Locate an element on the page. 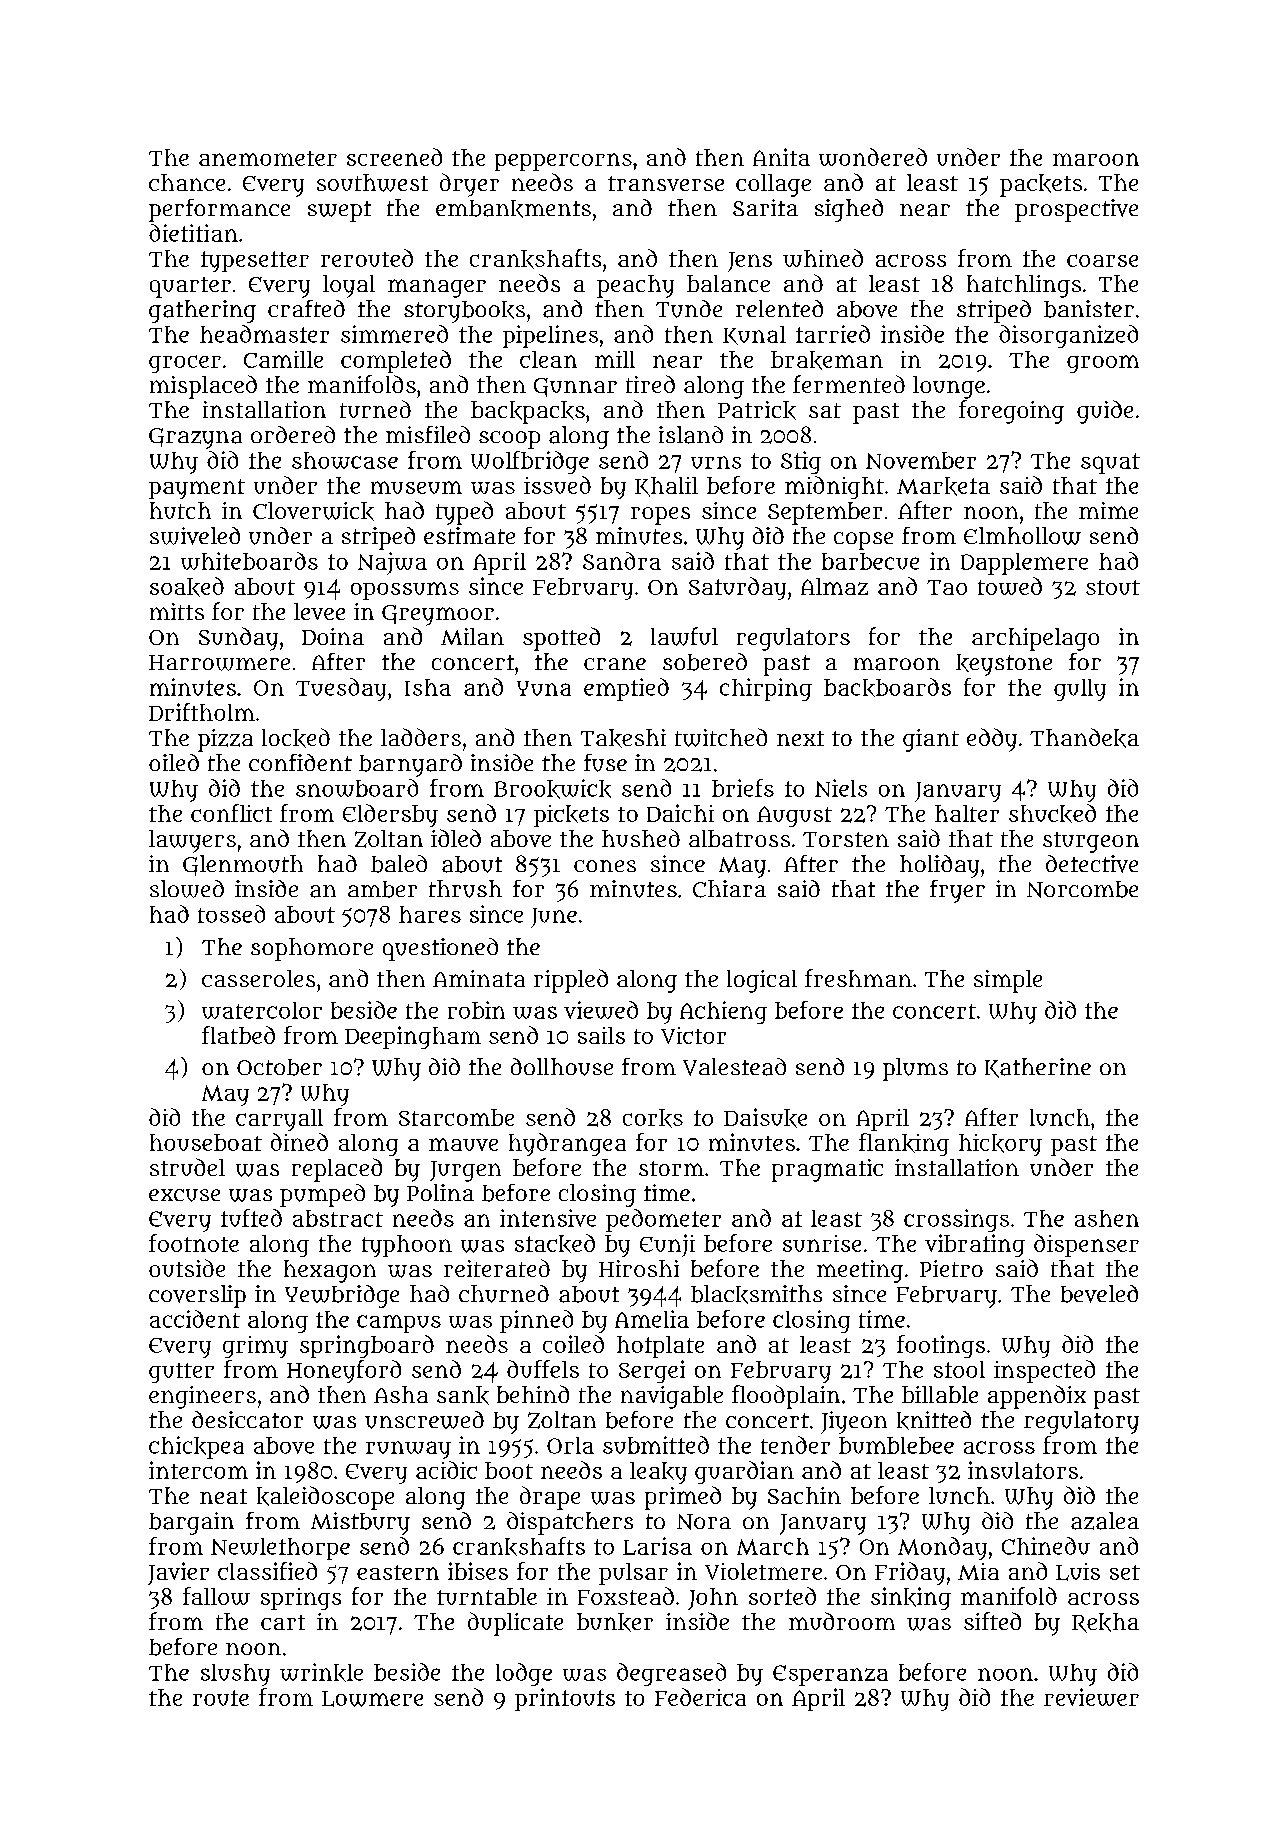 Image resolution: width=1288 pixels, height=1822 pixels. Friday is located at coordinates (910, 1573).
